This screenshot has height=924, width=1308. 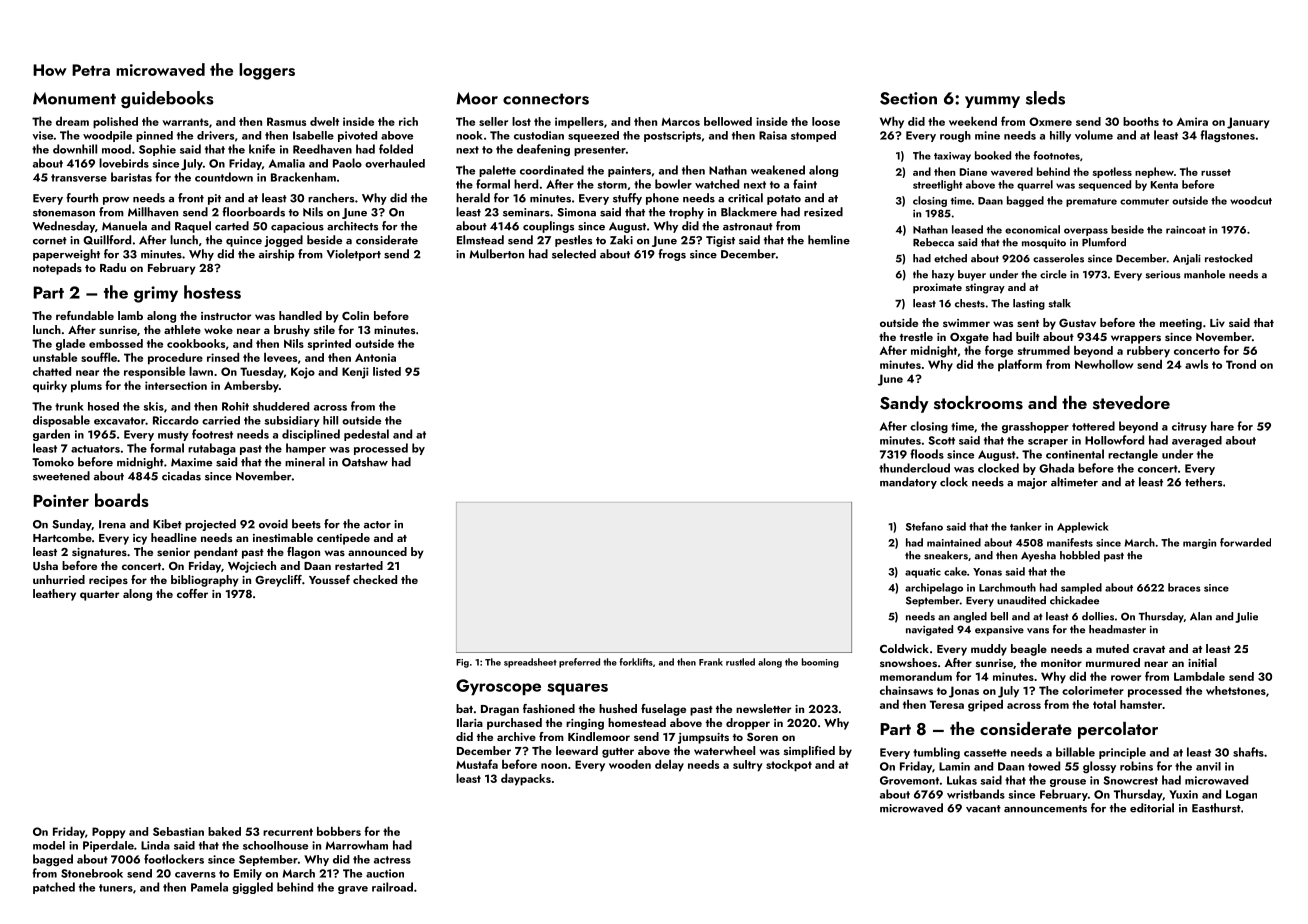 I want to click on listed, so click(x=387, y=371).
